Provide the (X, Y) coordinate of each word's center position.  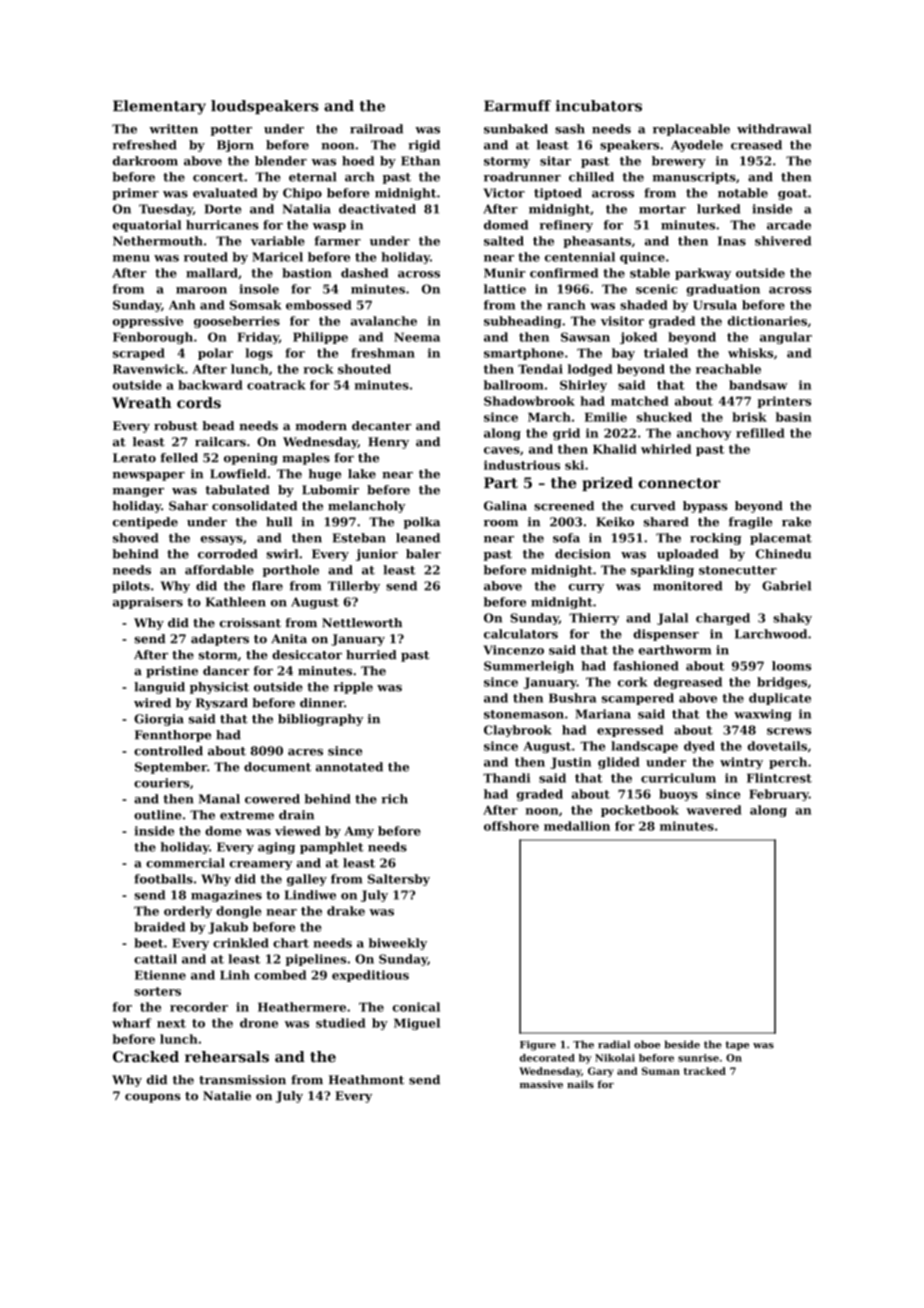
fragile (750, 523)
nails (580, 1084)
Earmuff (517, 106)
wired (152, 703)
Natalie (227, 1096)
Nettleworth (362, 623)
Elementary (159, 107)
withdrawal (774, 129)
